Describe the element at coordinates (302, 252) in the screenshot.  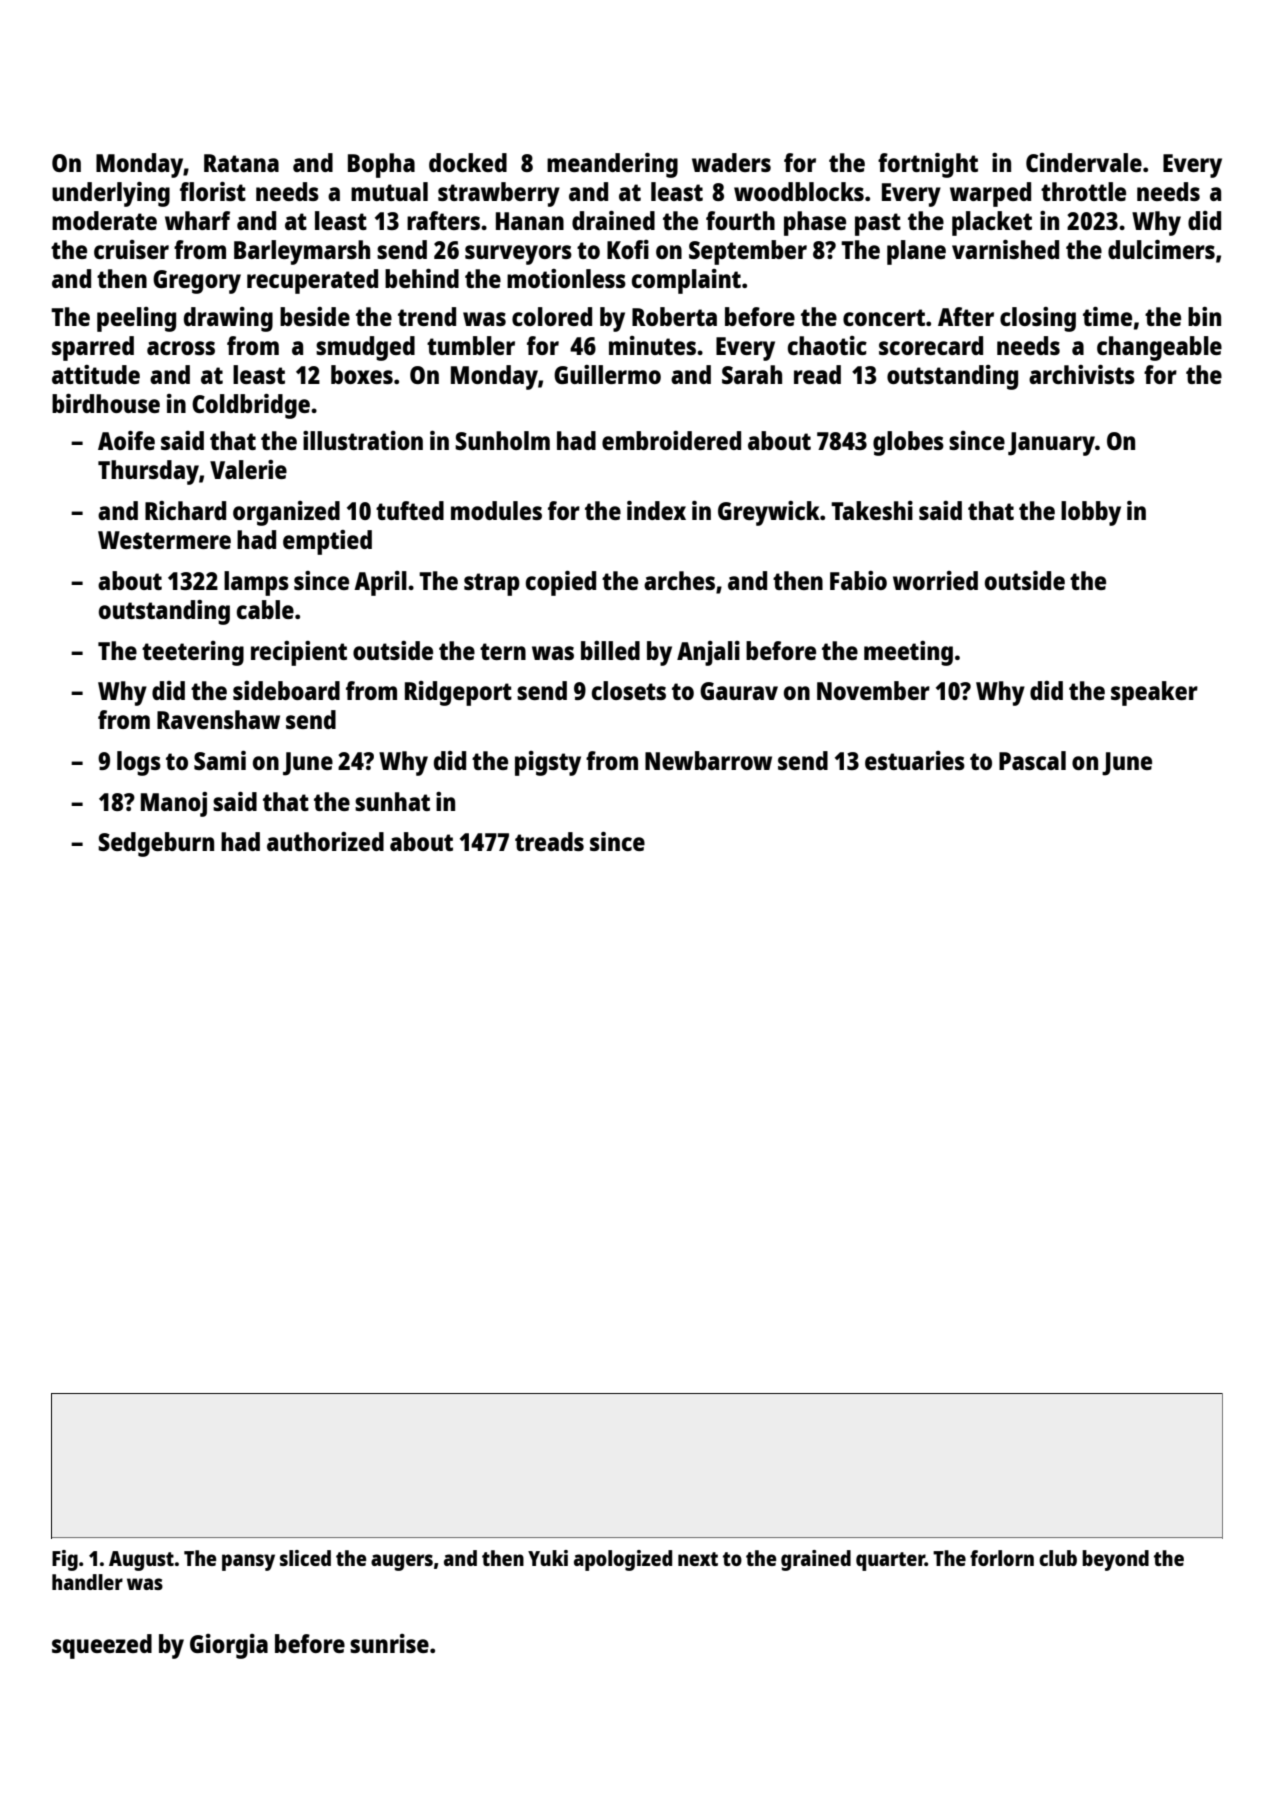
I see `Barleymarsh` at that location.
